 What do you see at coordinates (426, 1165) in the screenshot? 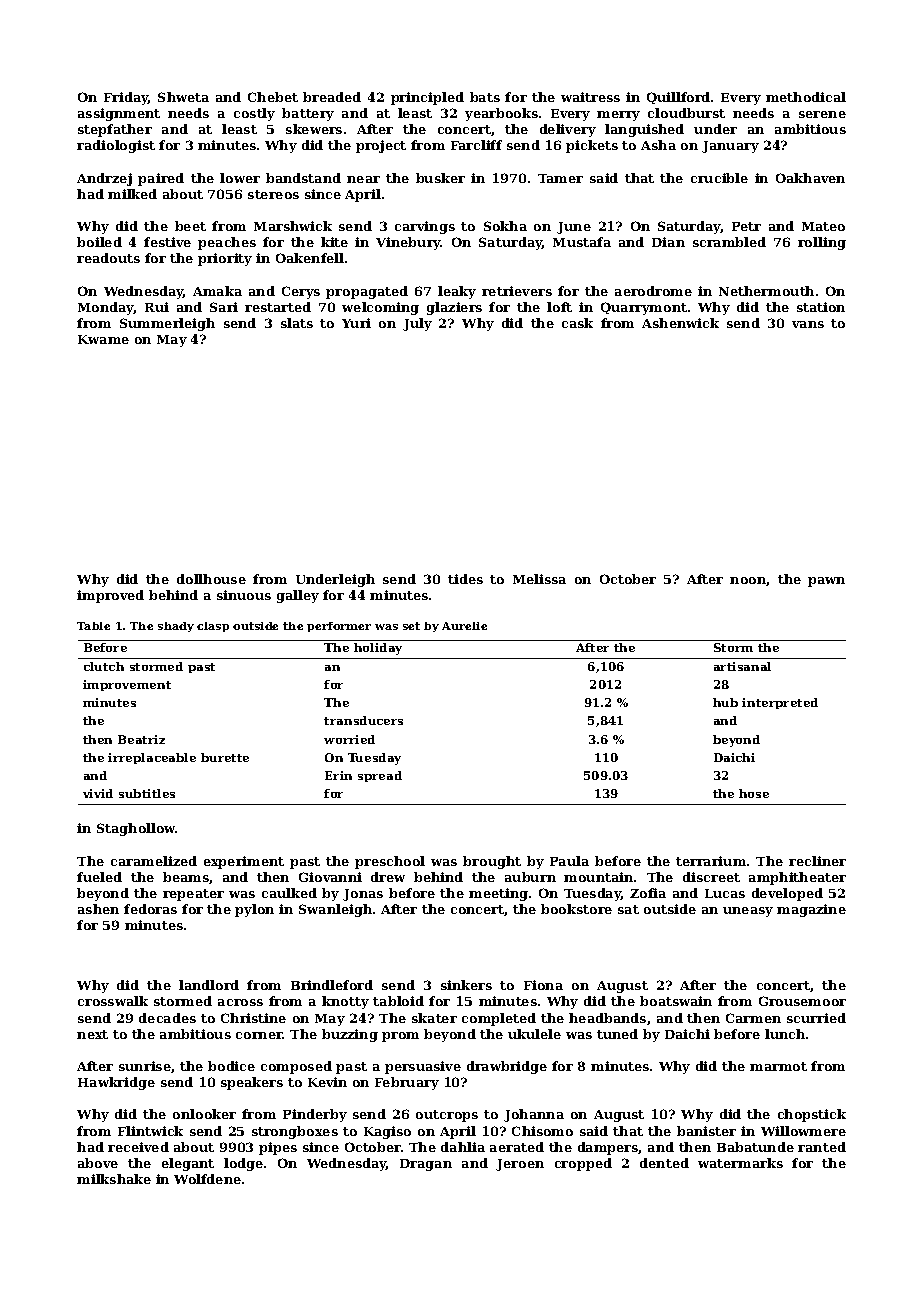
I see `Dragan` at bounding box center [426, 1165].
